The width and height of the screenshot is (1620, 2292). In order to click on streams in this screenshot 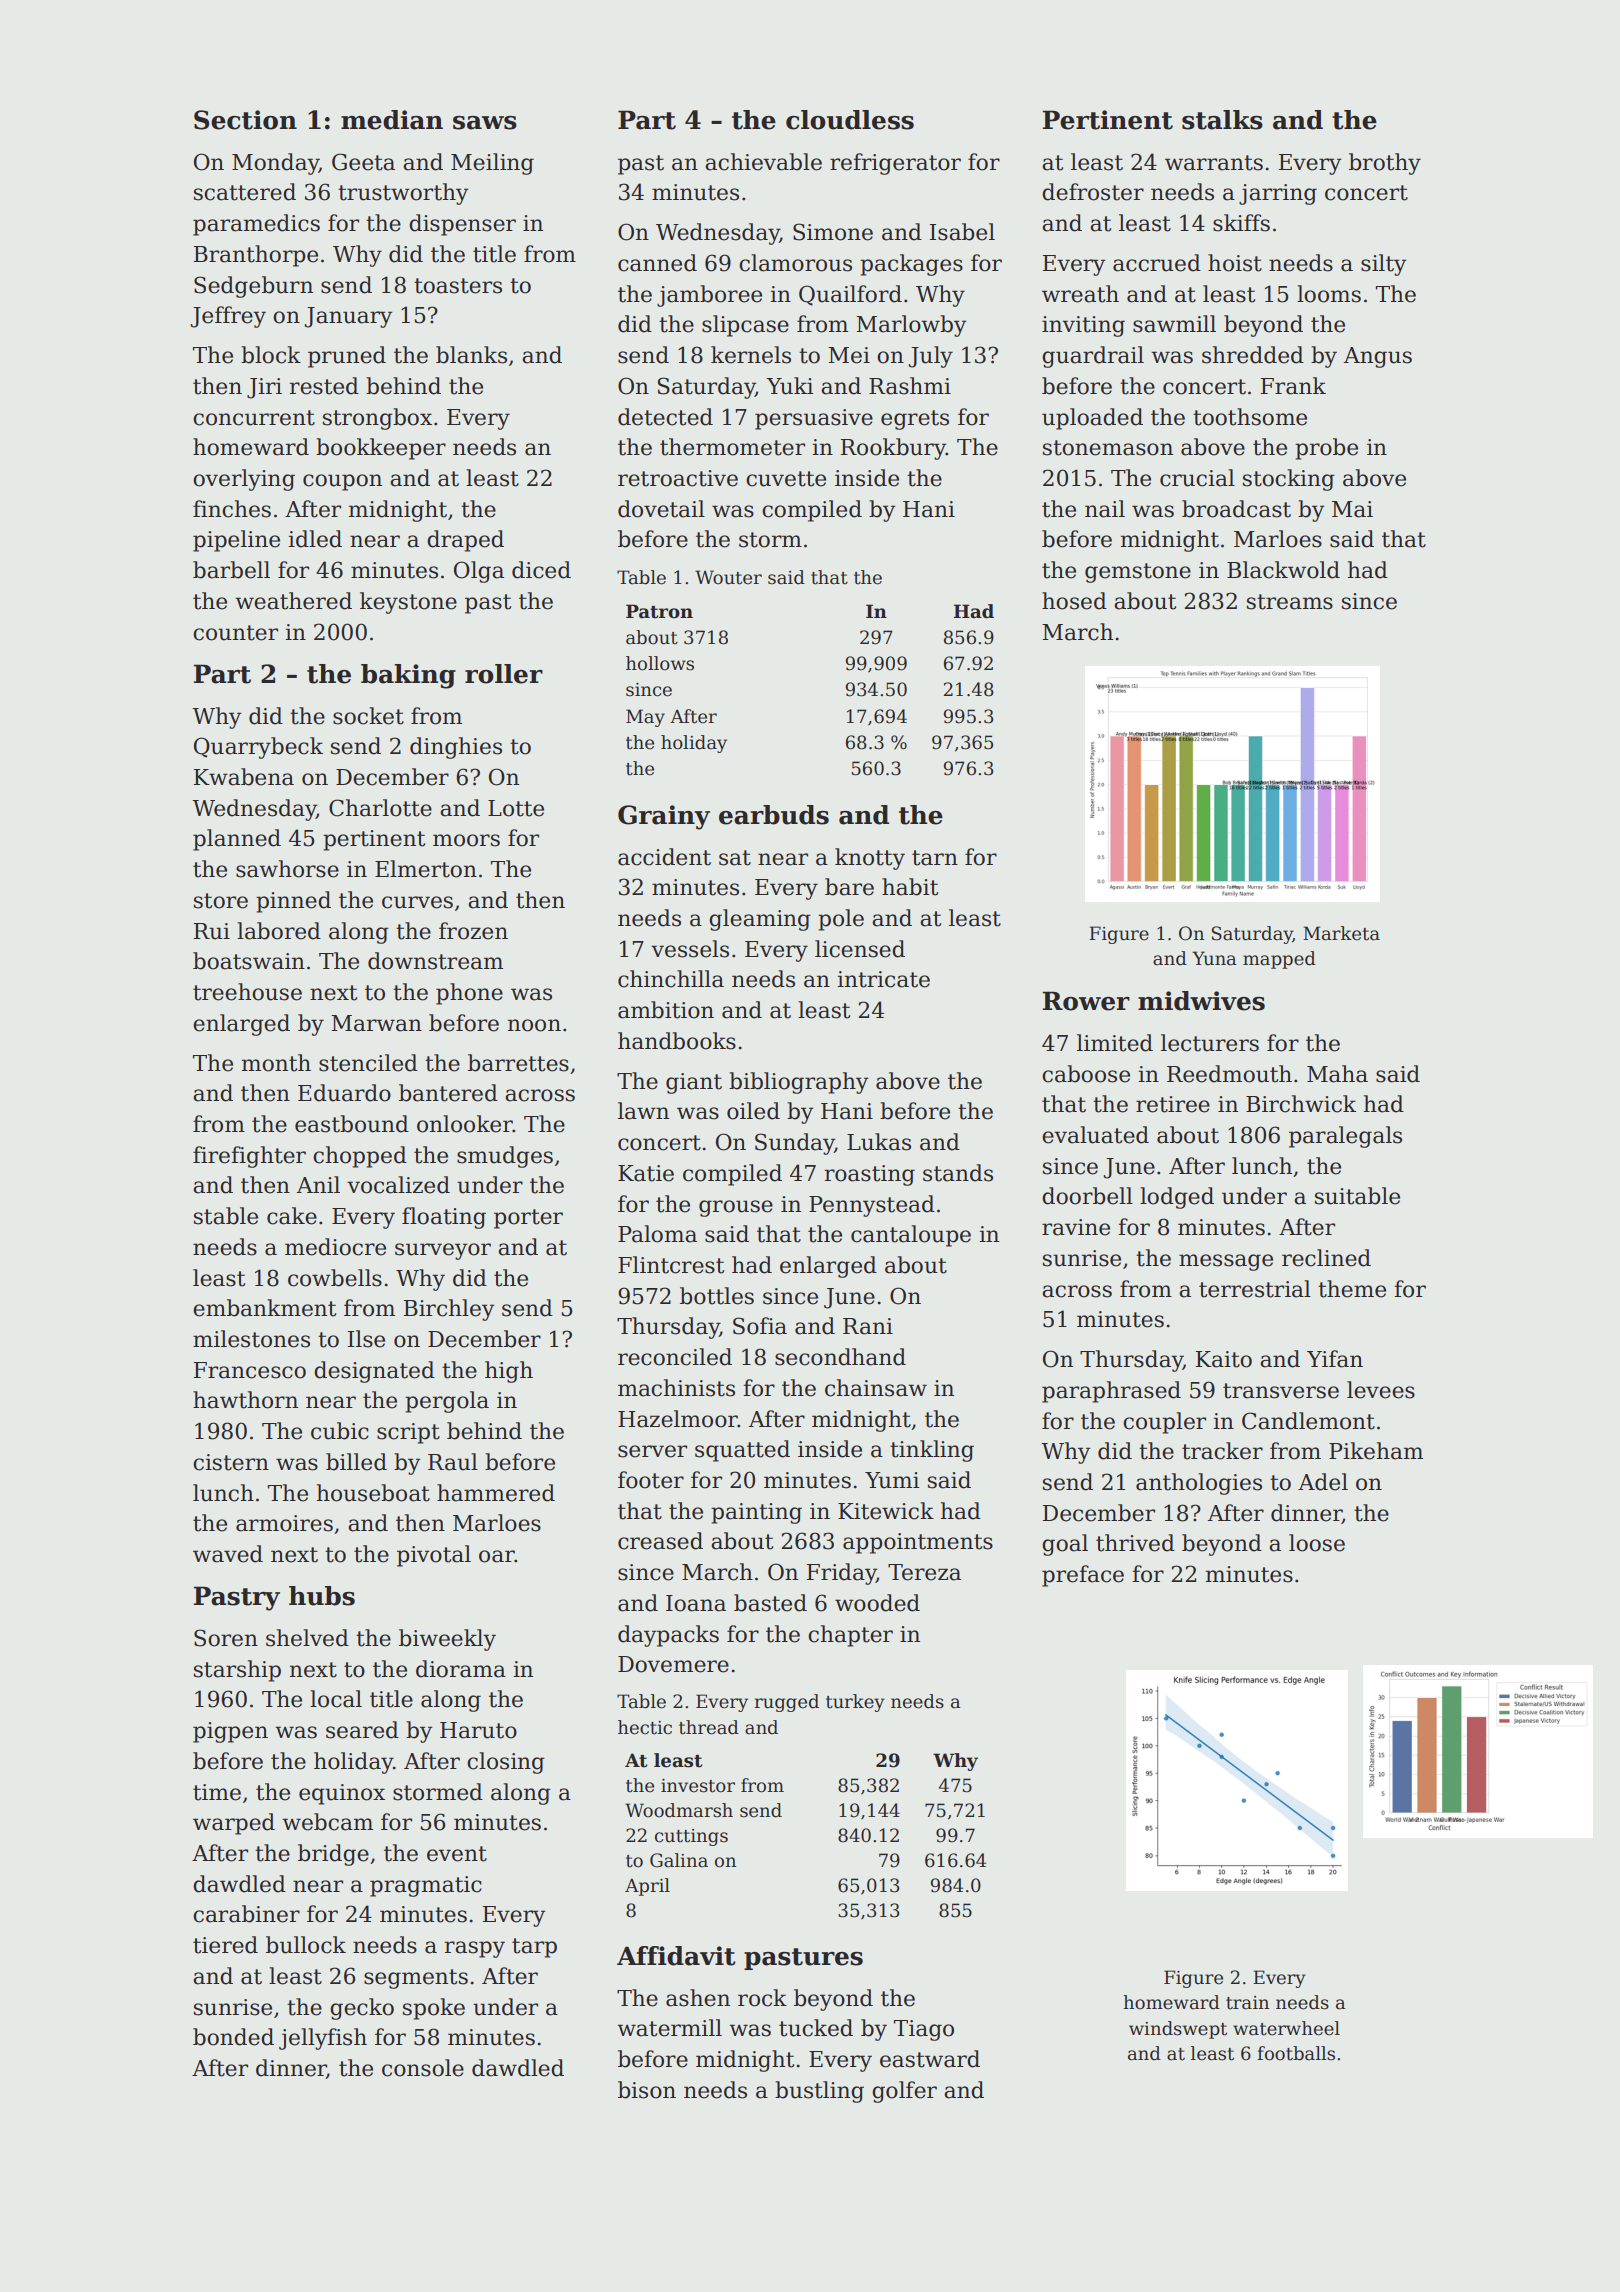, I will do `click(1290, 602)`.
